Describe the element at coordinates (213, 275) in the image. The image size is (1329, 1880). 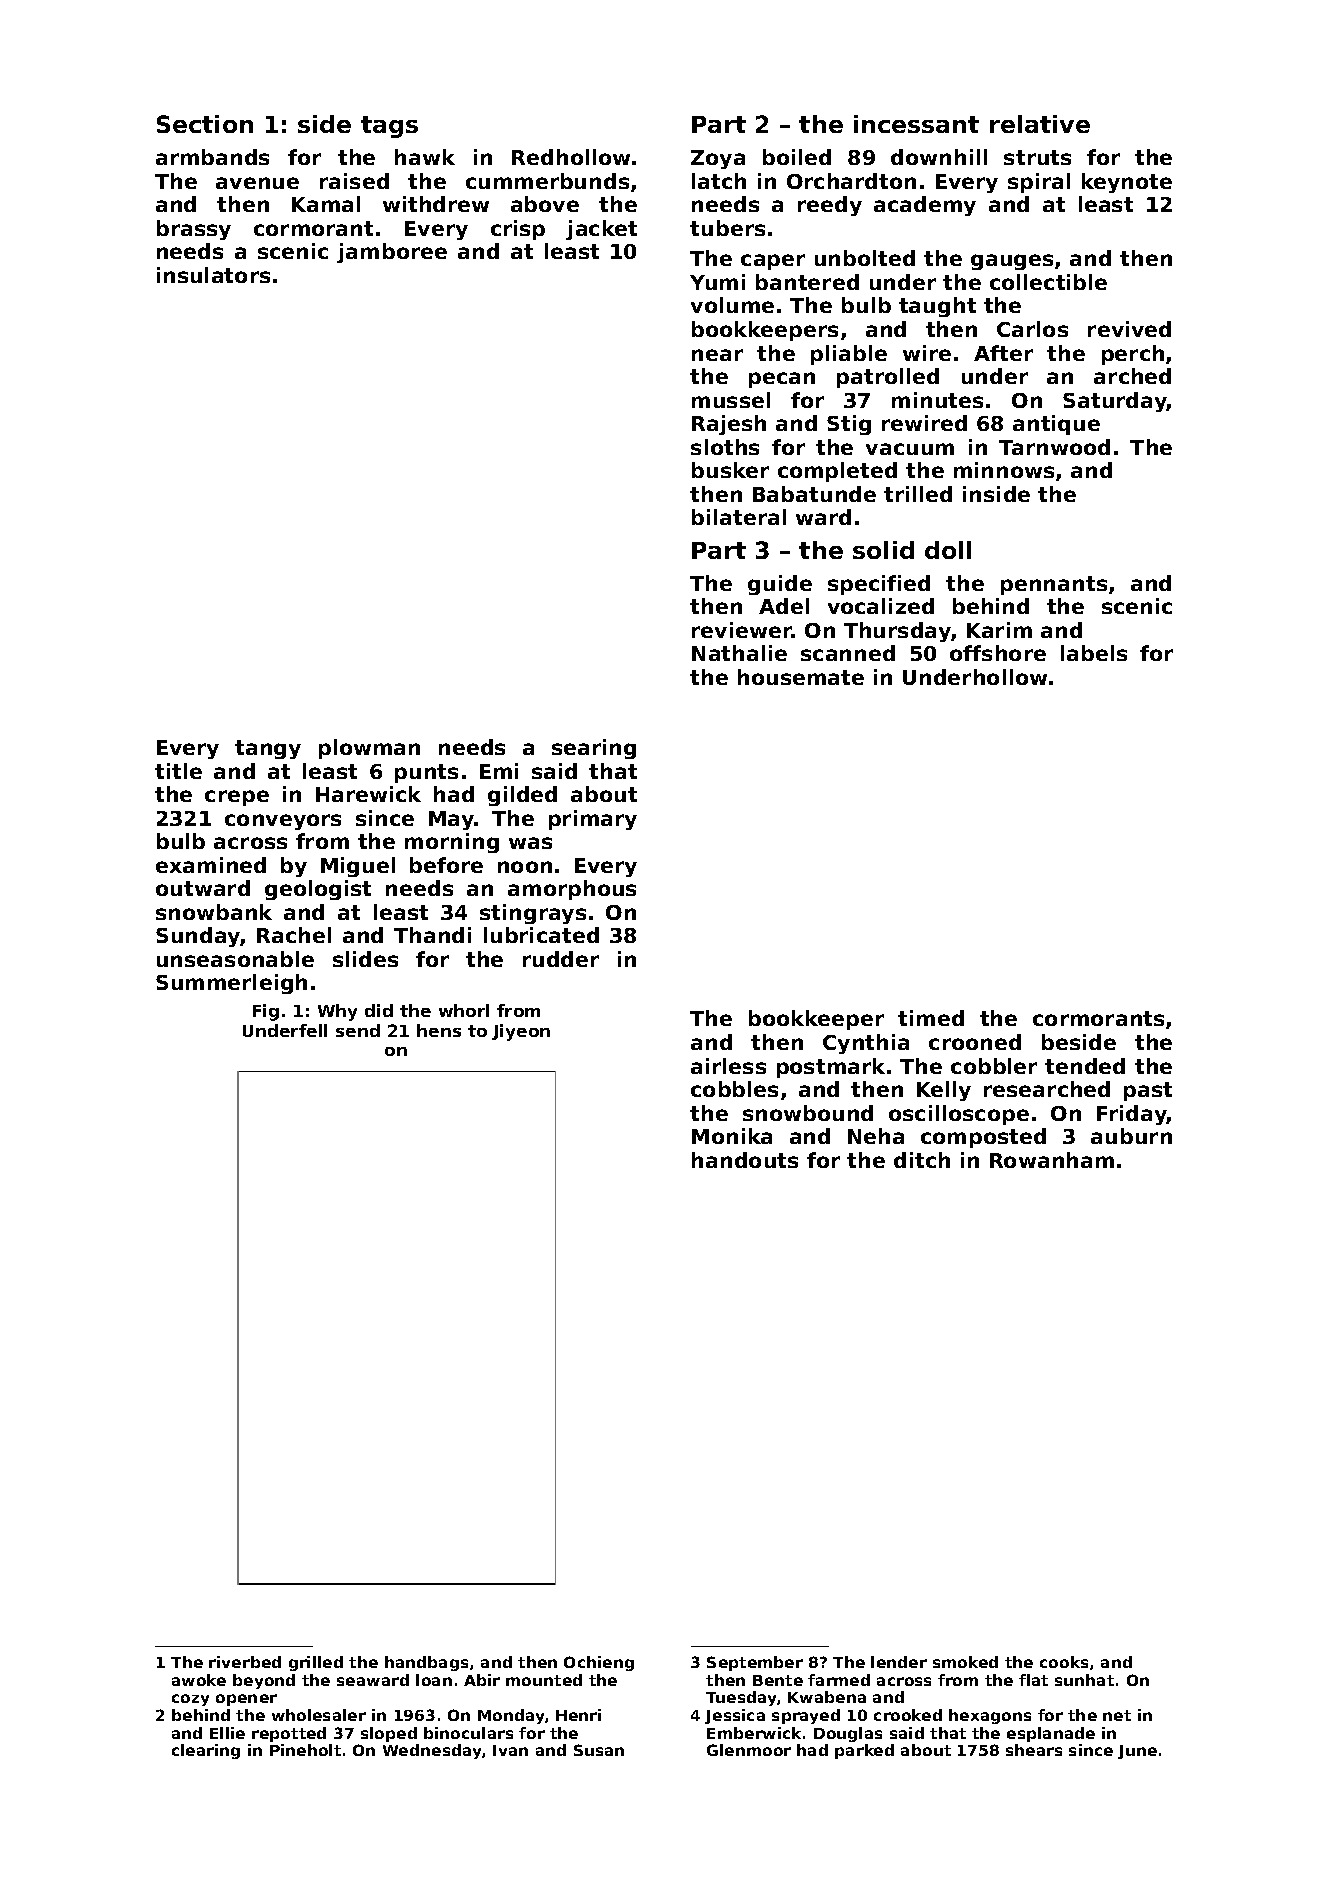
I see `insulators` at that location.
